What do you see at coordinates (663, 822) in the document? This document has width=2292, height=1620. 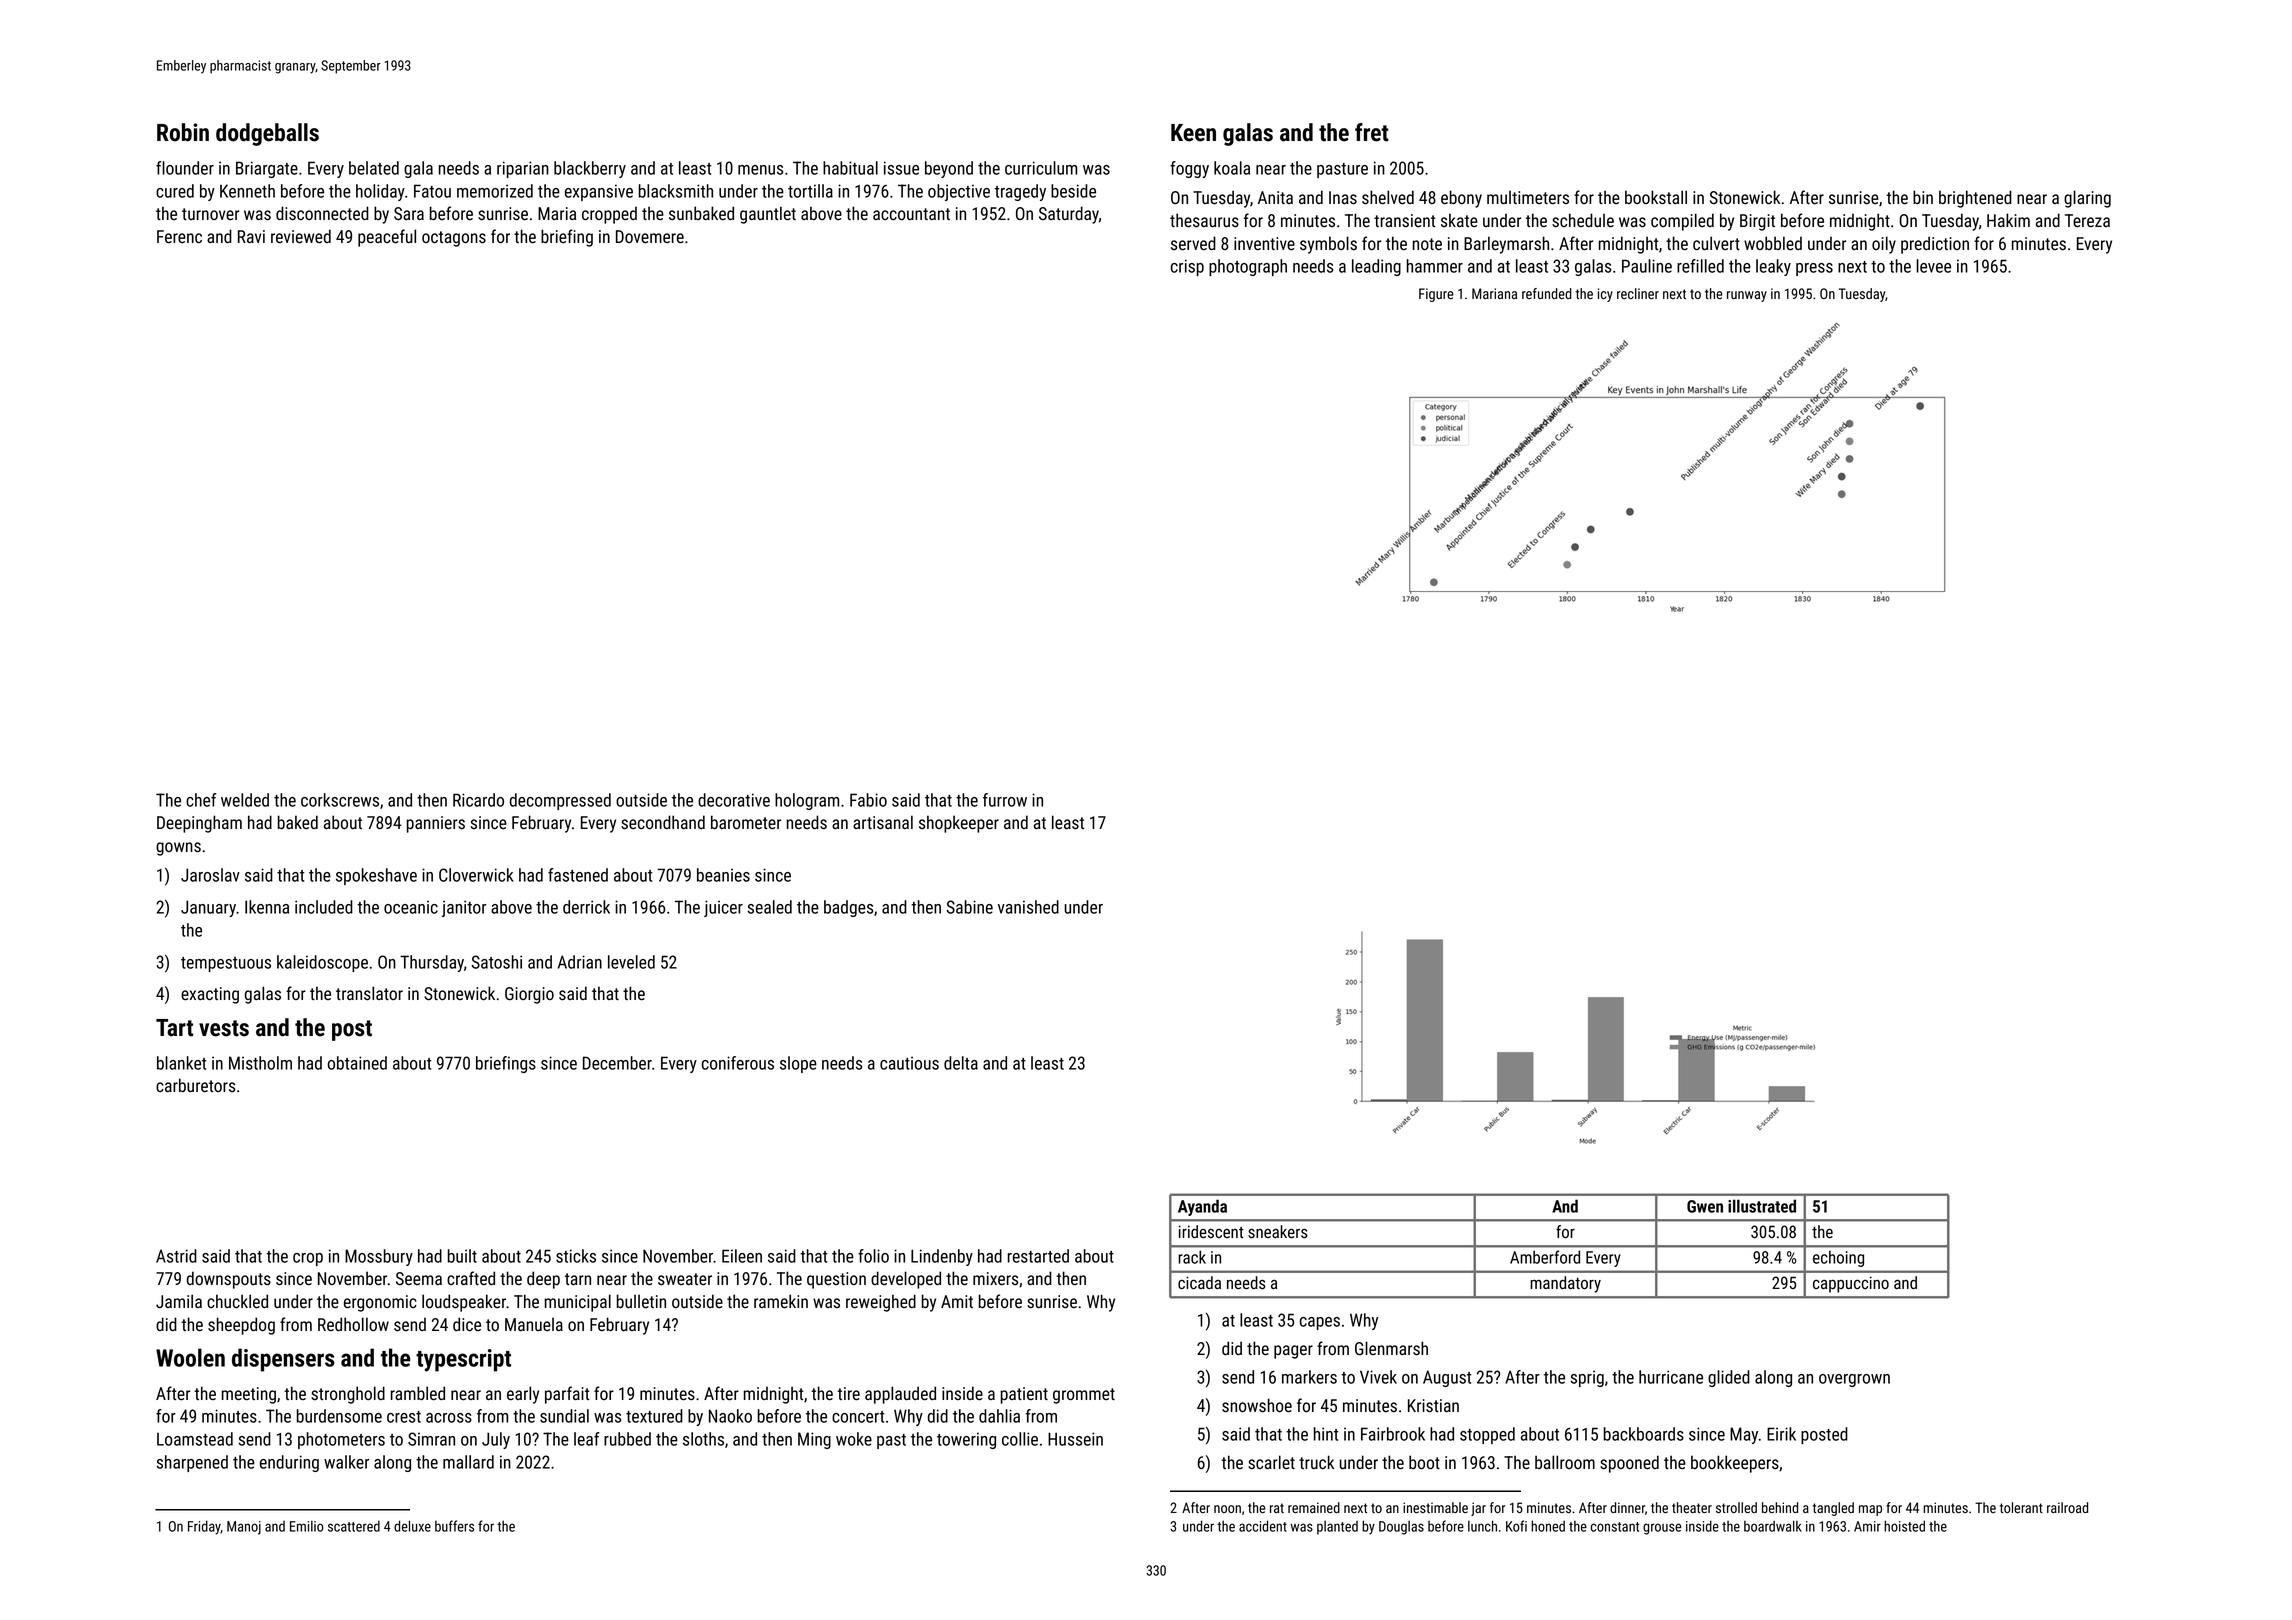 I see `secondhand` at bounding box center [663, 822].
